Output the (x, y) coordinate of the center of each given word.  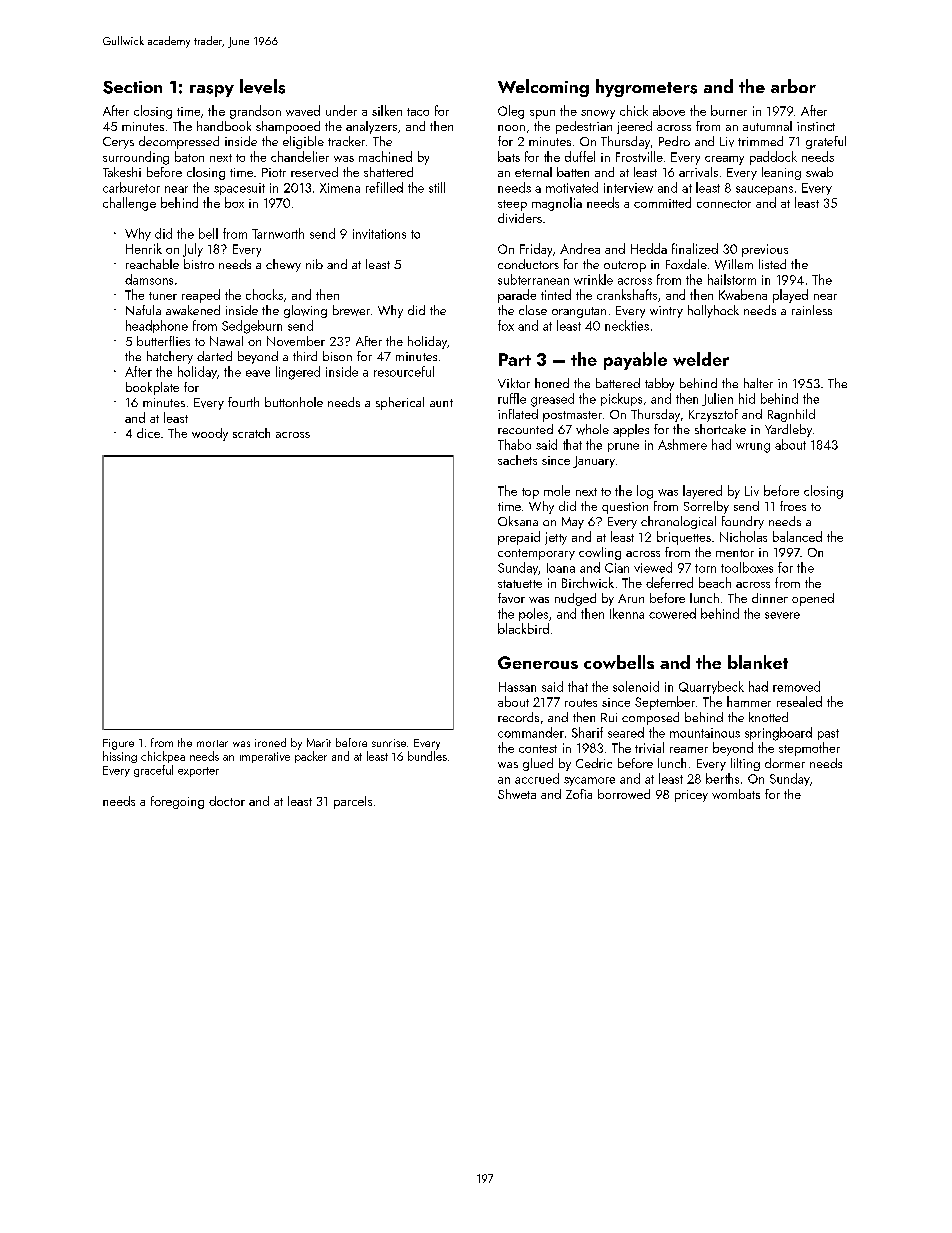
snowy (598, 114)
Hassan (517, 687)
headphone (157, 326)
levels (262, 86)
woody (210, 434)
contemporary (536, 554)
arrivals (698, 172)
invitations (379, 234)
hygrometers (646, 88)
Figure (118, 744)
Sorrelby (706, 507)
